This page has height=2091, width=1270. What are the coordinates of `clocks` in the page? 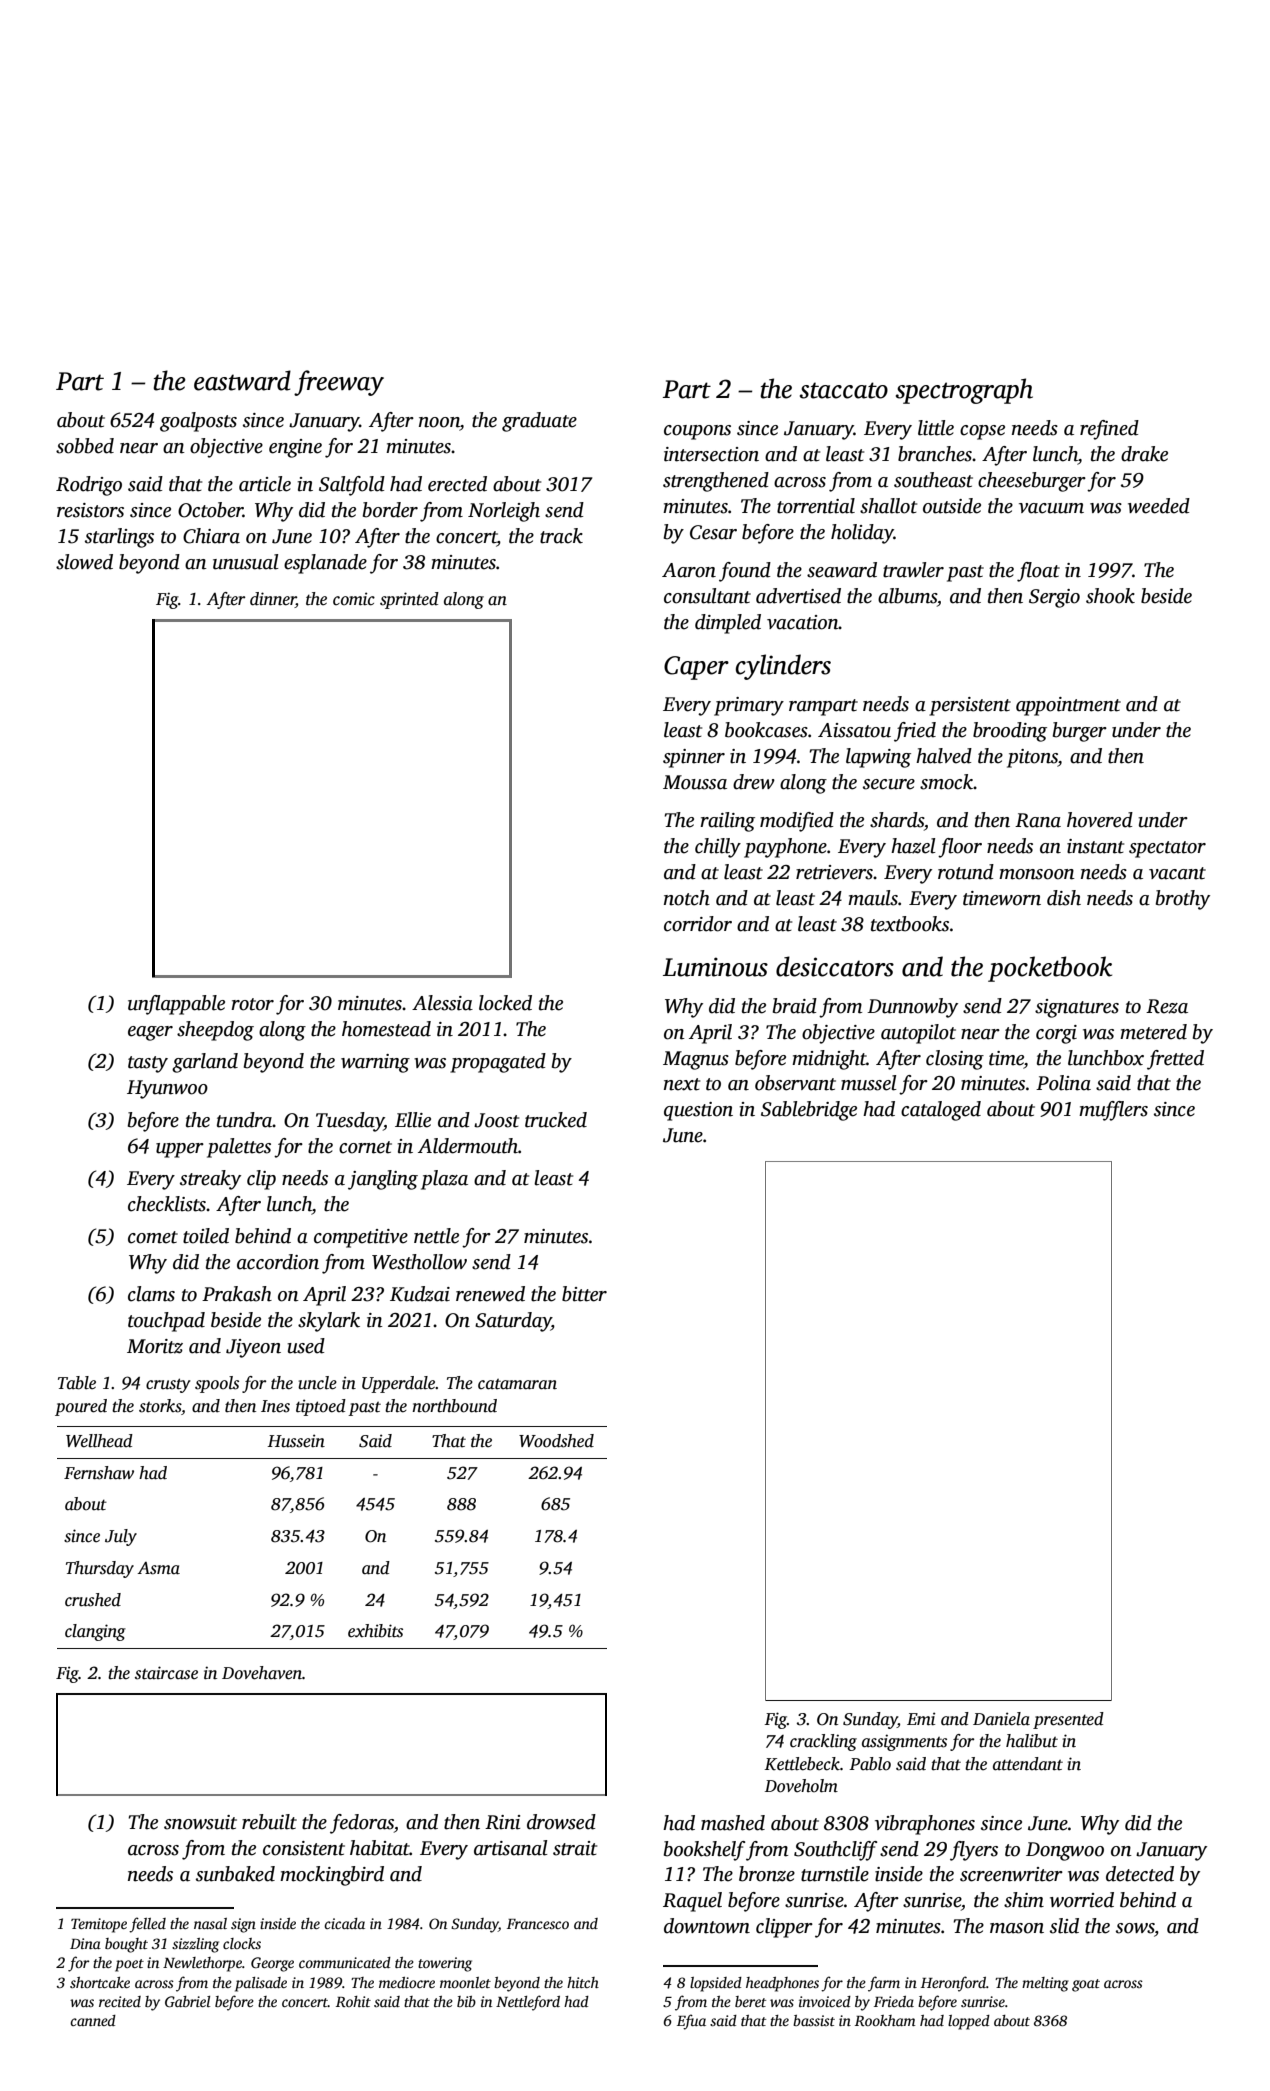 It's located at (242, 1943).
